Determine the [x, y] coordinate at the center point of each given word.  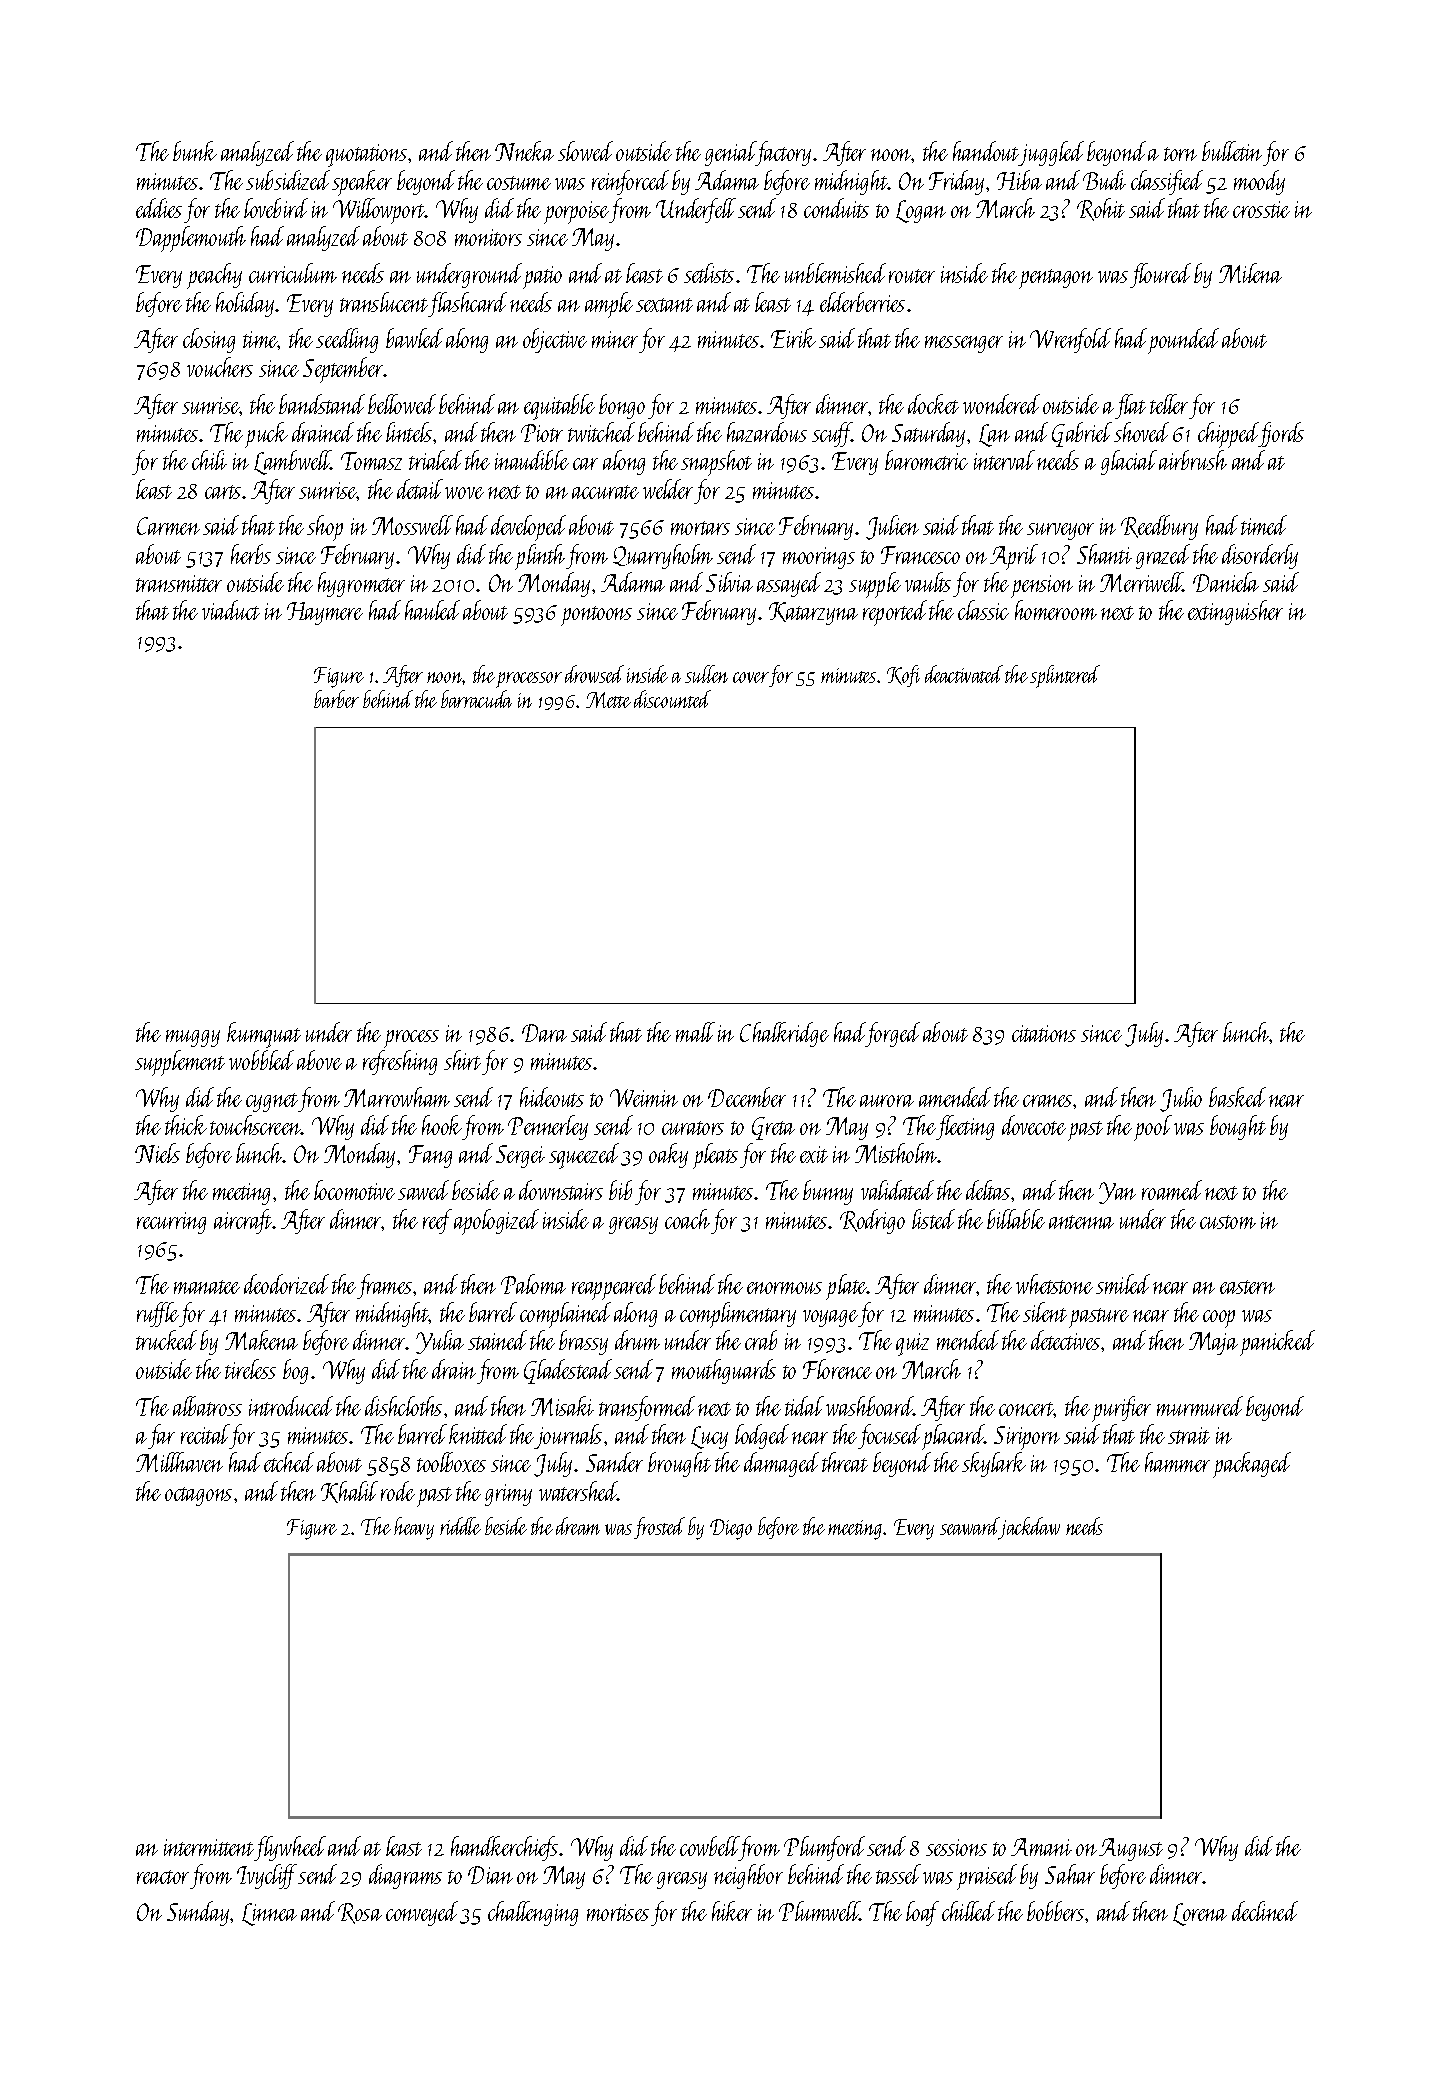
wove [464, 493]
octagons [198, 1496]
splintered [1065, 676]
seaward [970, 1526]
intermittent [209, 1847]
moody [1259, 182]
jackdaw [1030, 1528]
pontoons [596, 616]
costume [519, 183]
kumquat [264, 1035]
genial [730, 153]
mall [695, 1032]
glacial [1129, 462]
